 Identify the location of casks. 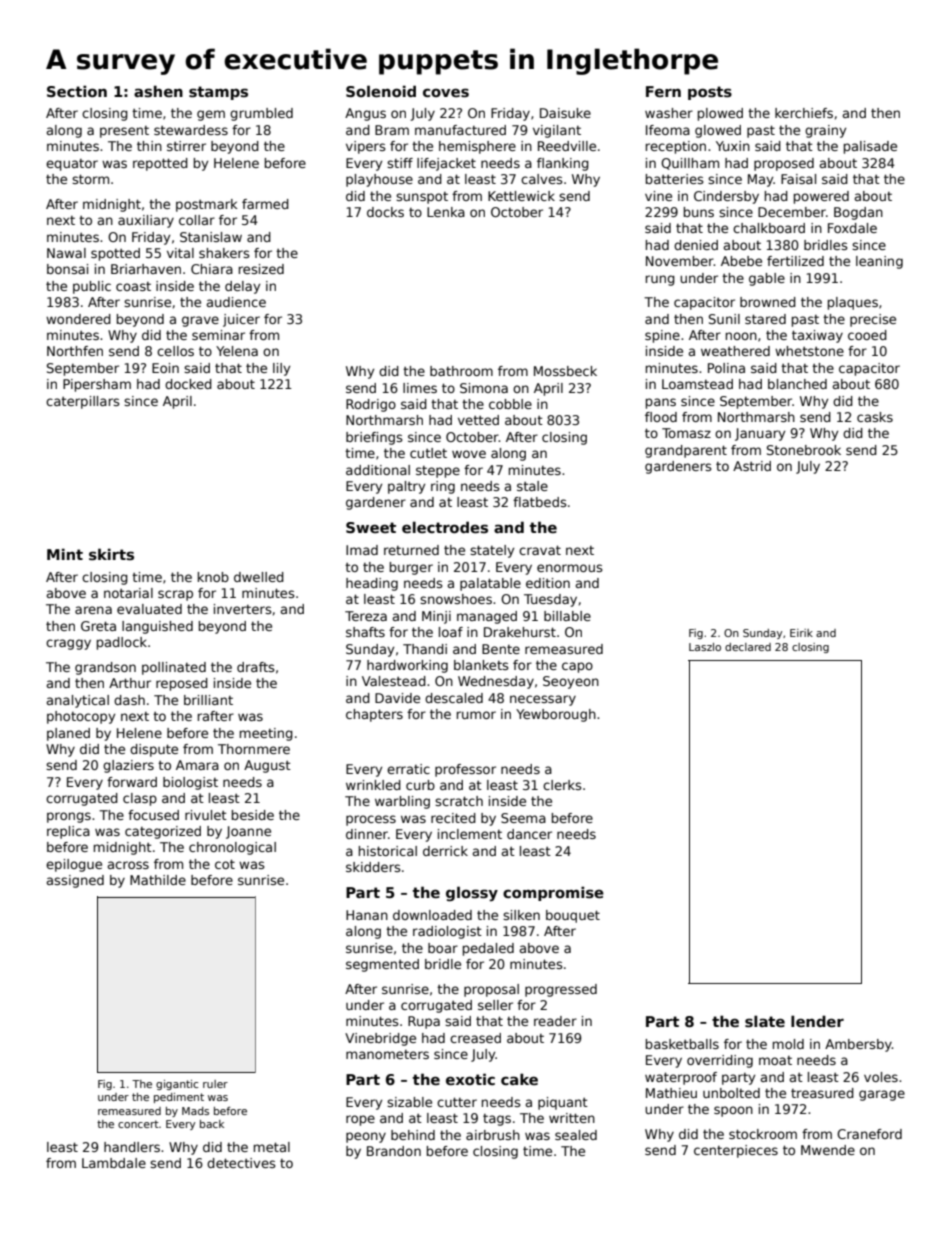
(875, 417).
